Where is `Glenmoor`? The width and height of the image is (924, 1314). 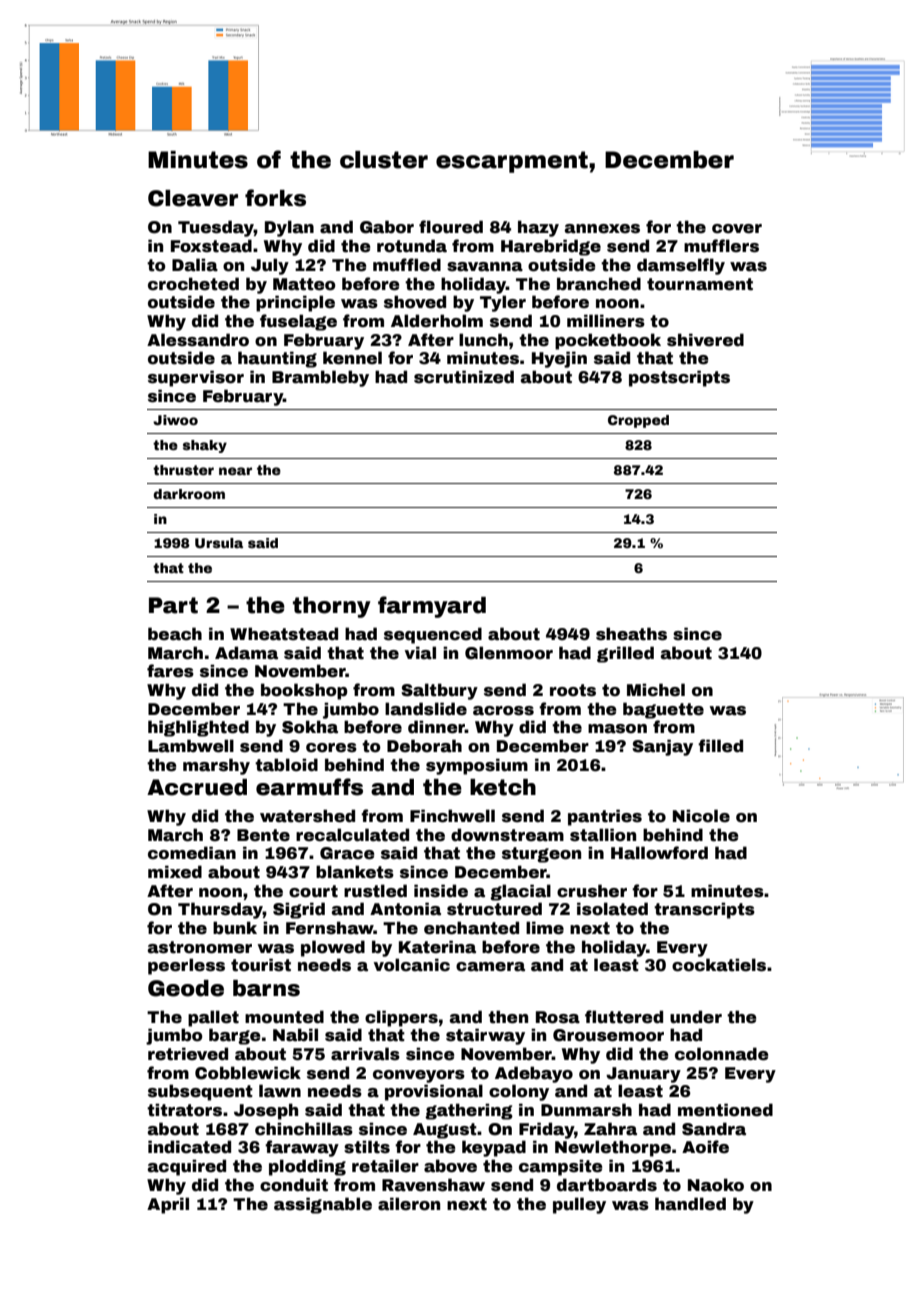 Glenmoor is located at coordinates (509, 653).
